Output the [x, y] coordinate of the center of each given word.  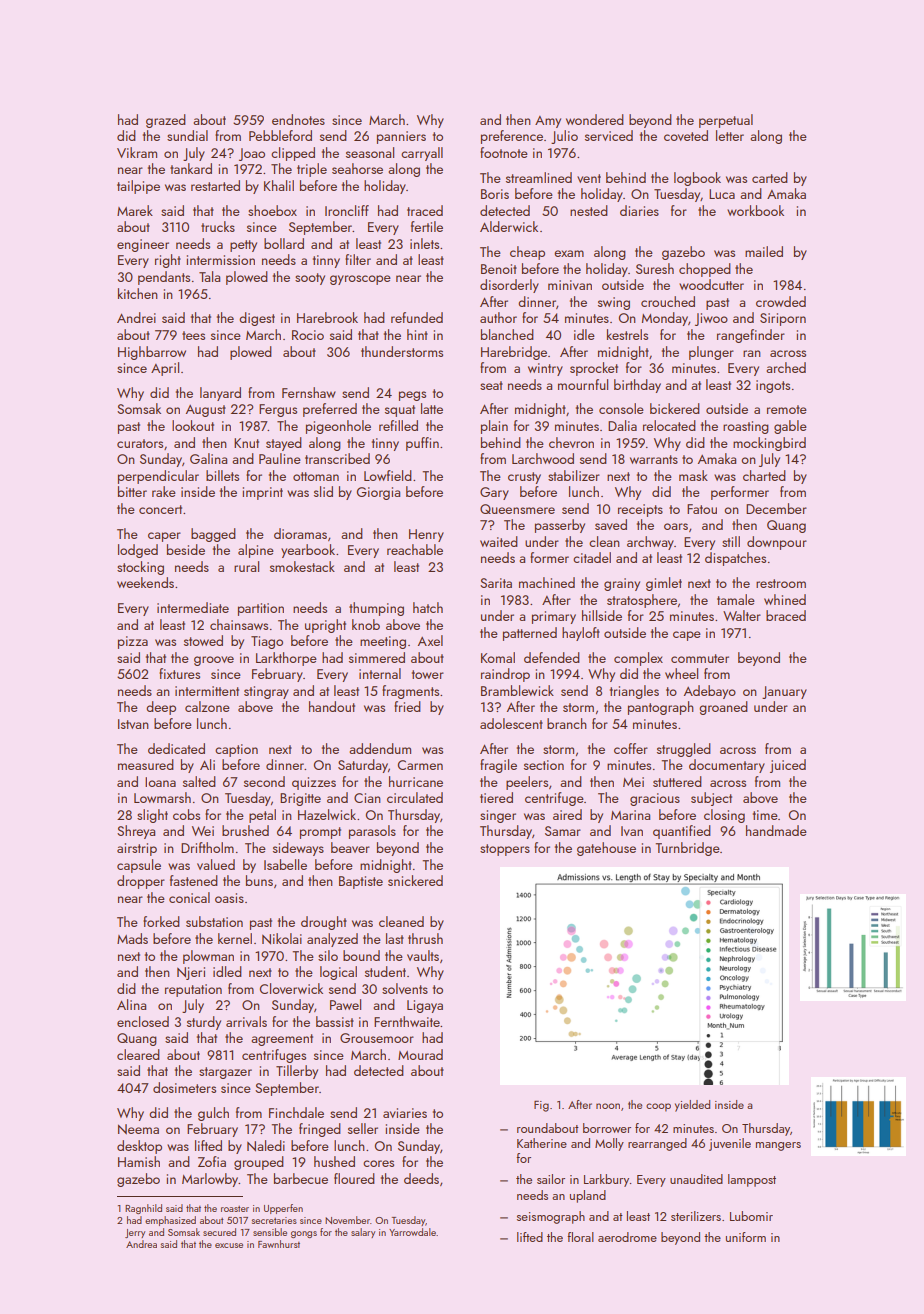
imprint [263, 493]
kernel [235, 938]
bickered [675, 408]
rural [246, 566]
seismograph [551, 1217]
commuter [700, 658]
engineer [143, 245]
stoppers [505, 850]
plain [494, 427]
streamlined [539, 177]
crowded [781, 301]
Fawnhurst [279, 1244]
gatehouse [606, 849]
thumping [376, 609]
